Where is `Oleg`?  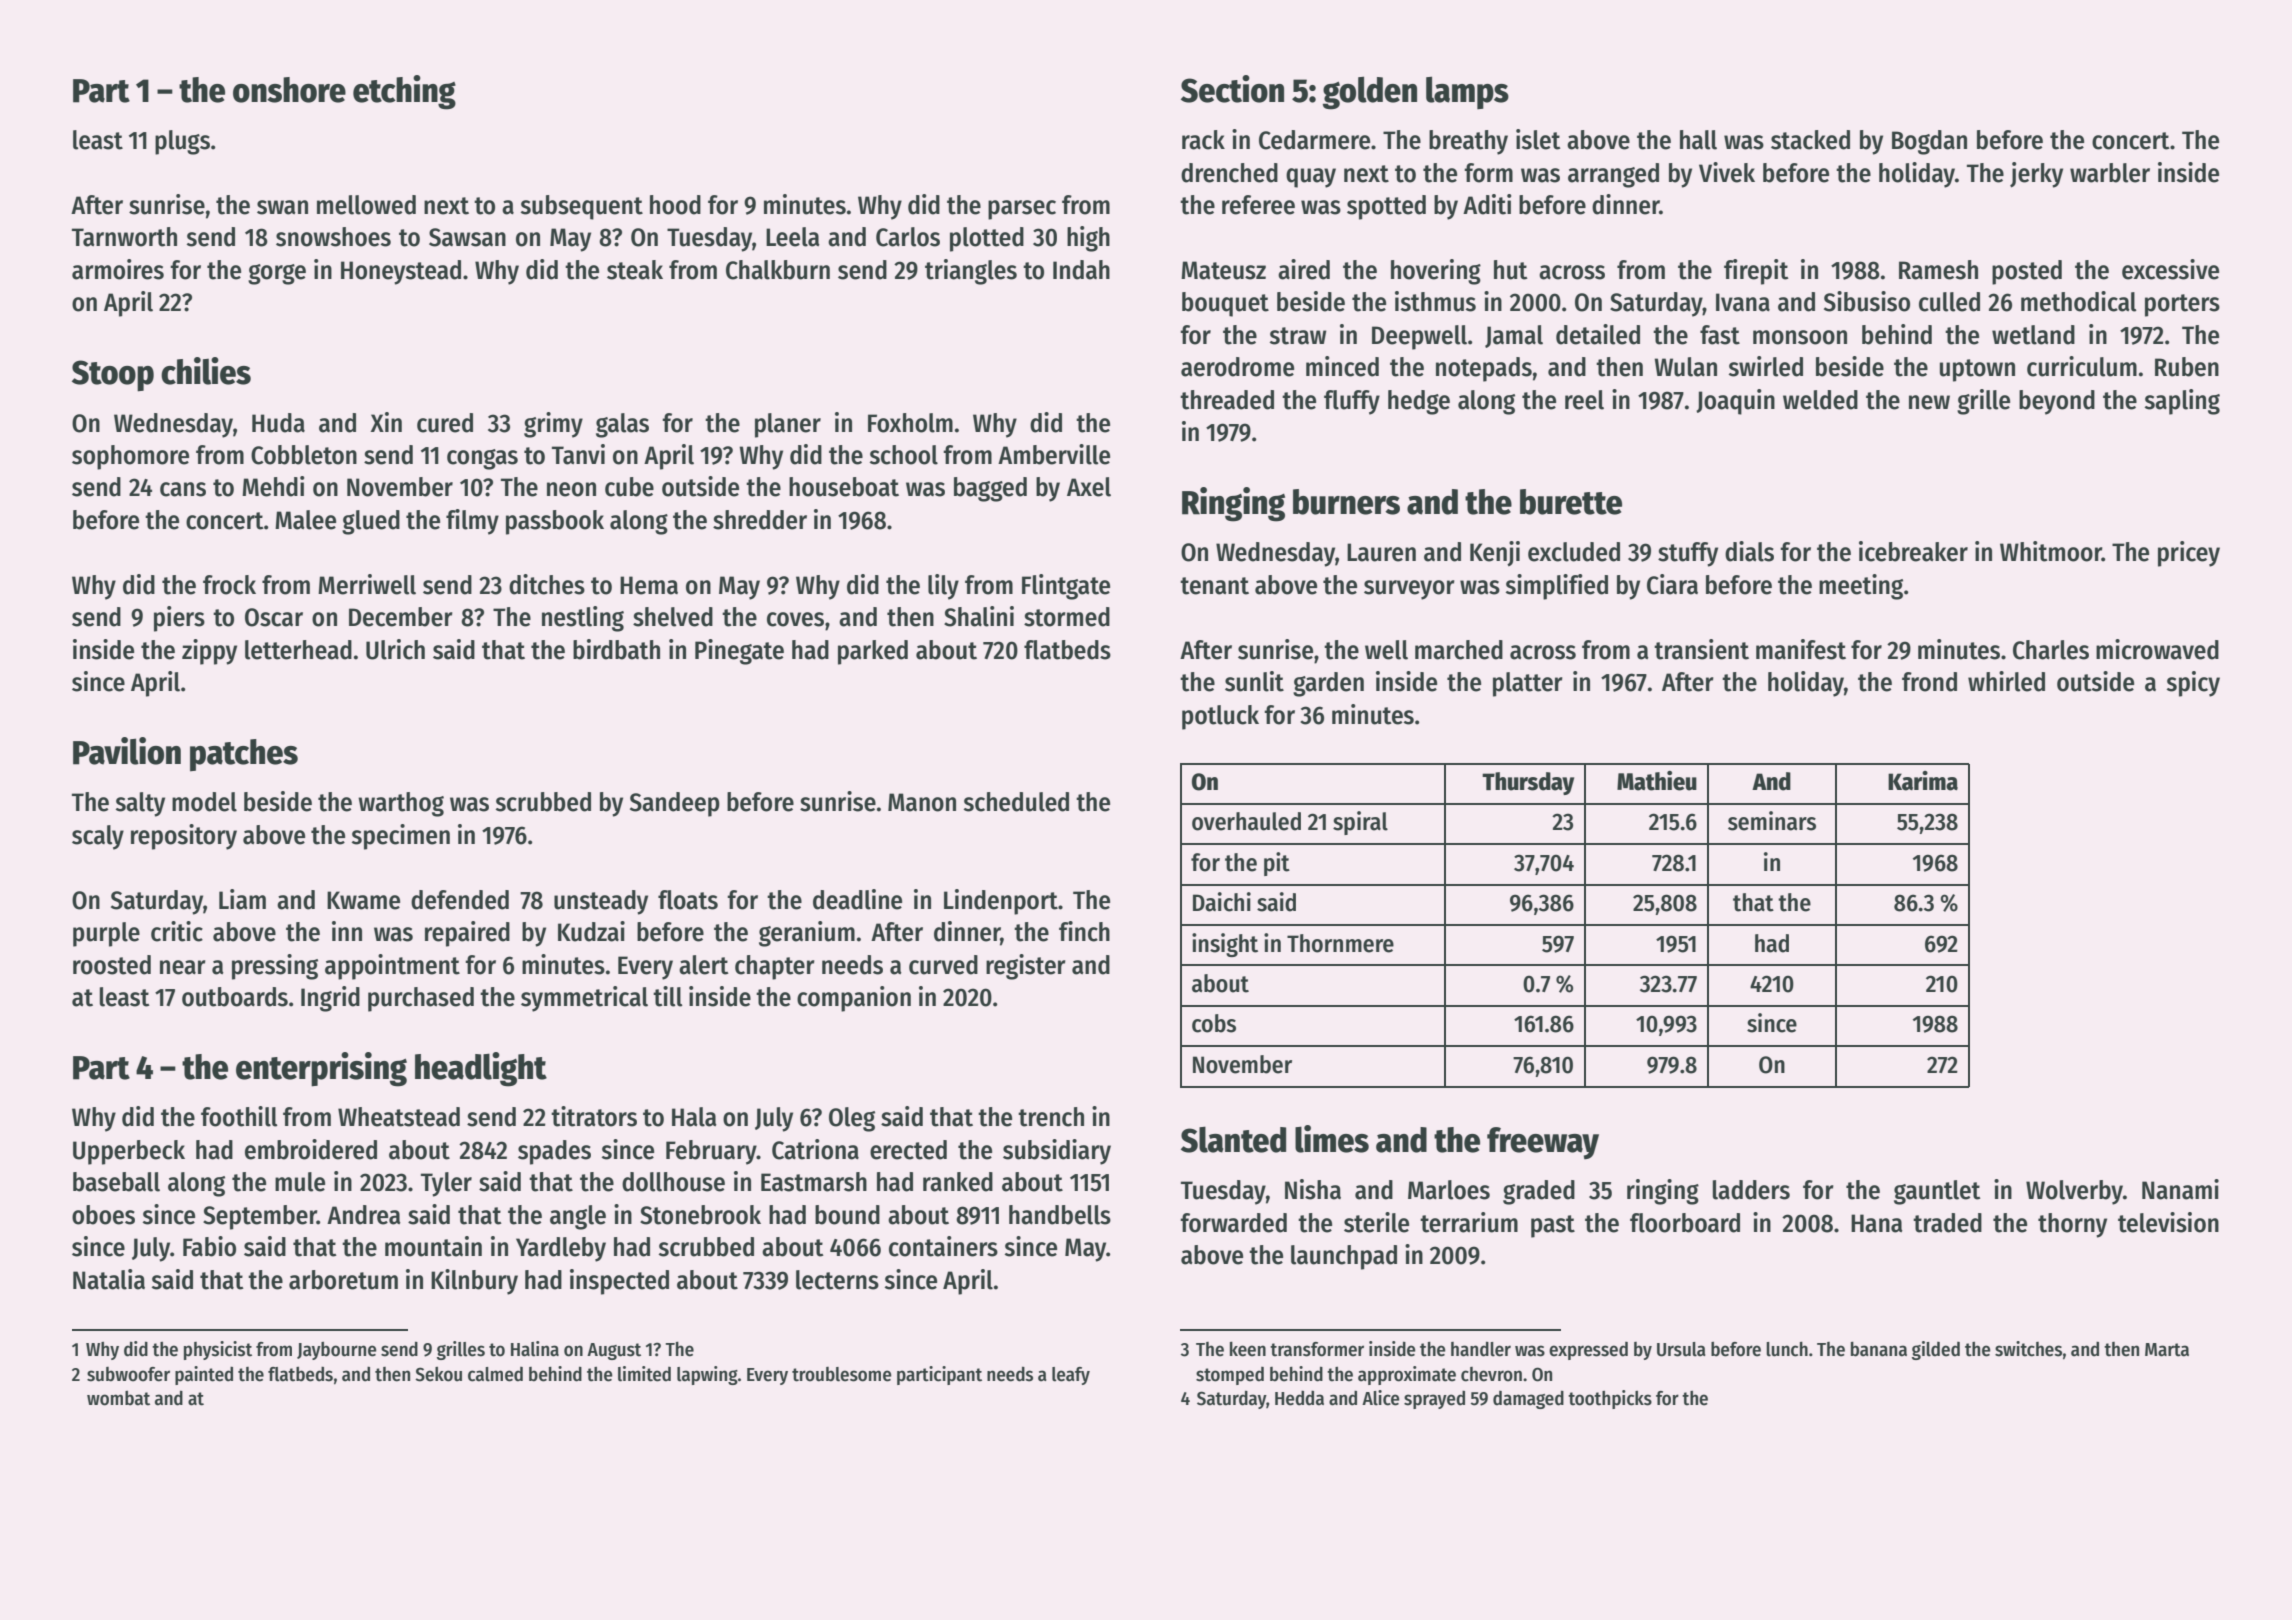
Oleg is located at coordinates (852, 1119).
